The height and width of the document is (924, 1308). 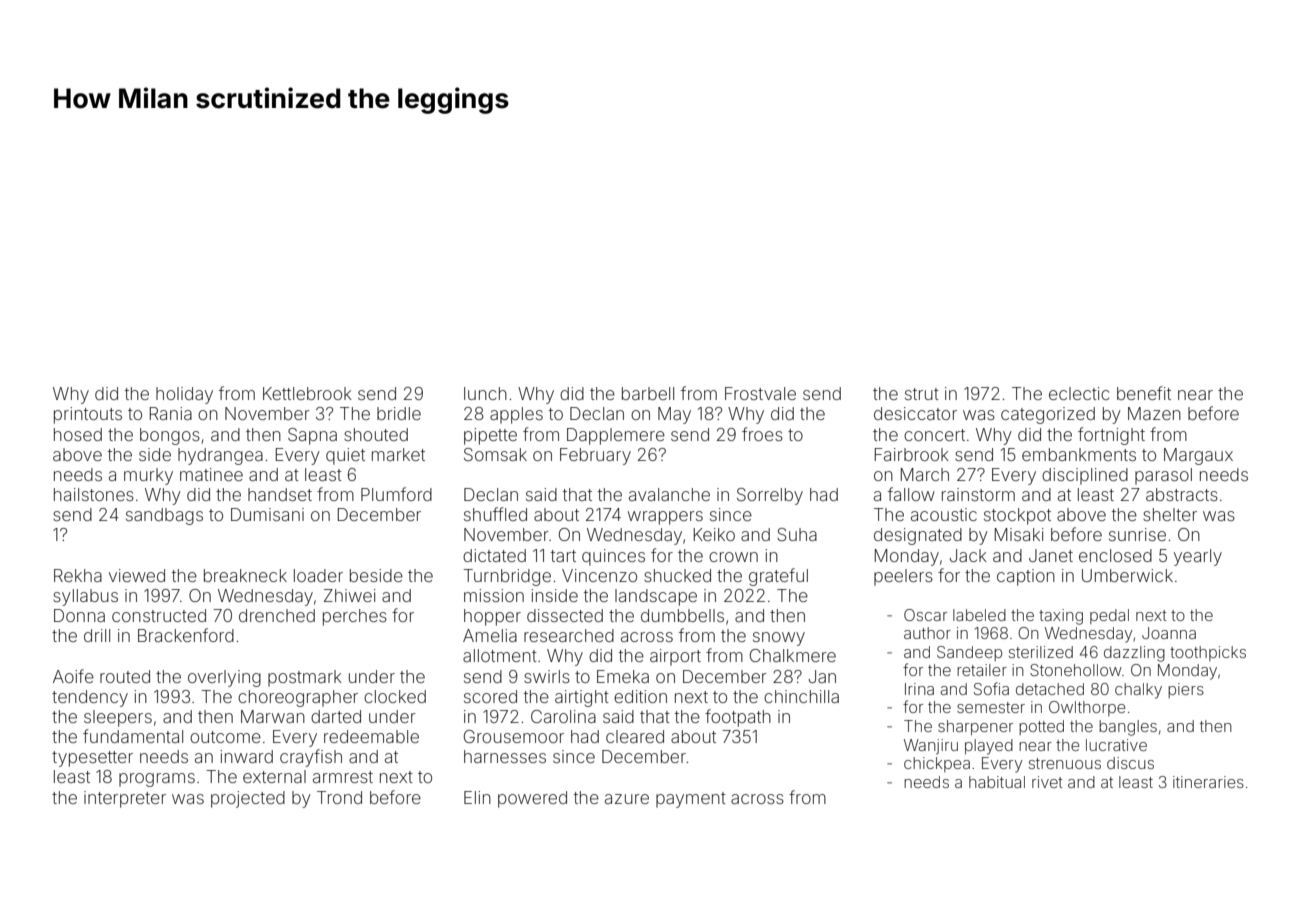 I want to click on Trond, so click(x=339, y=797).
